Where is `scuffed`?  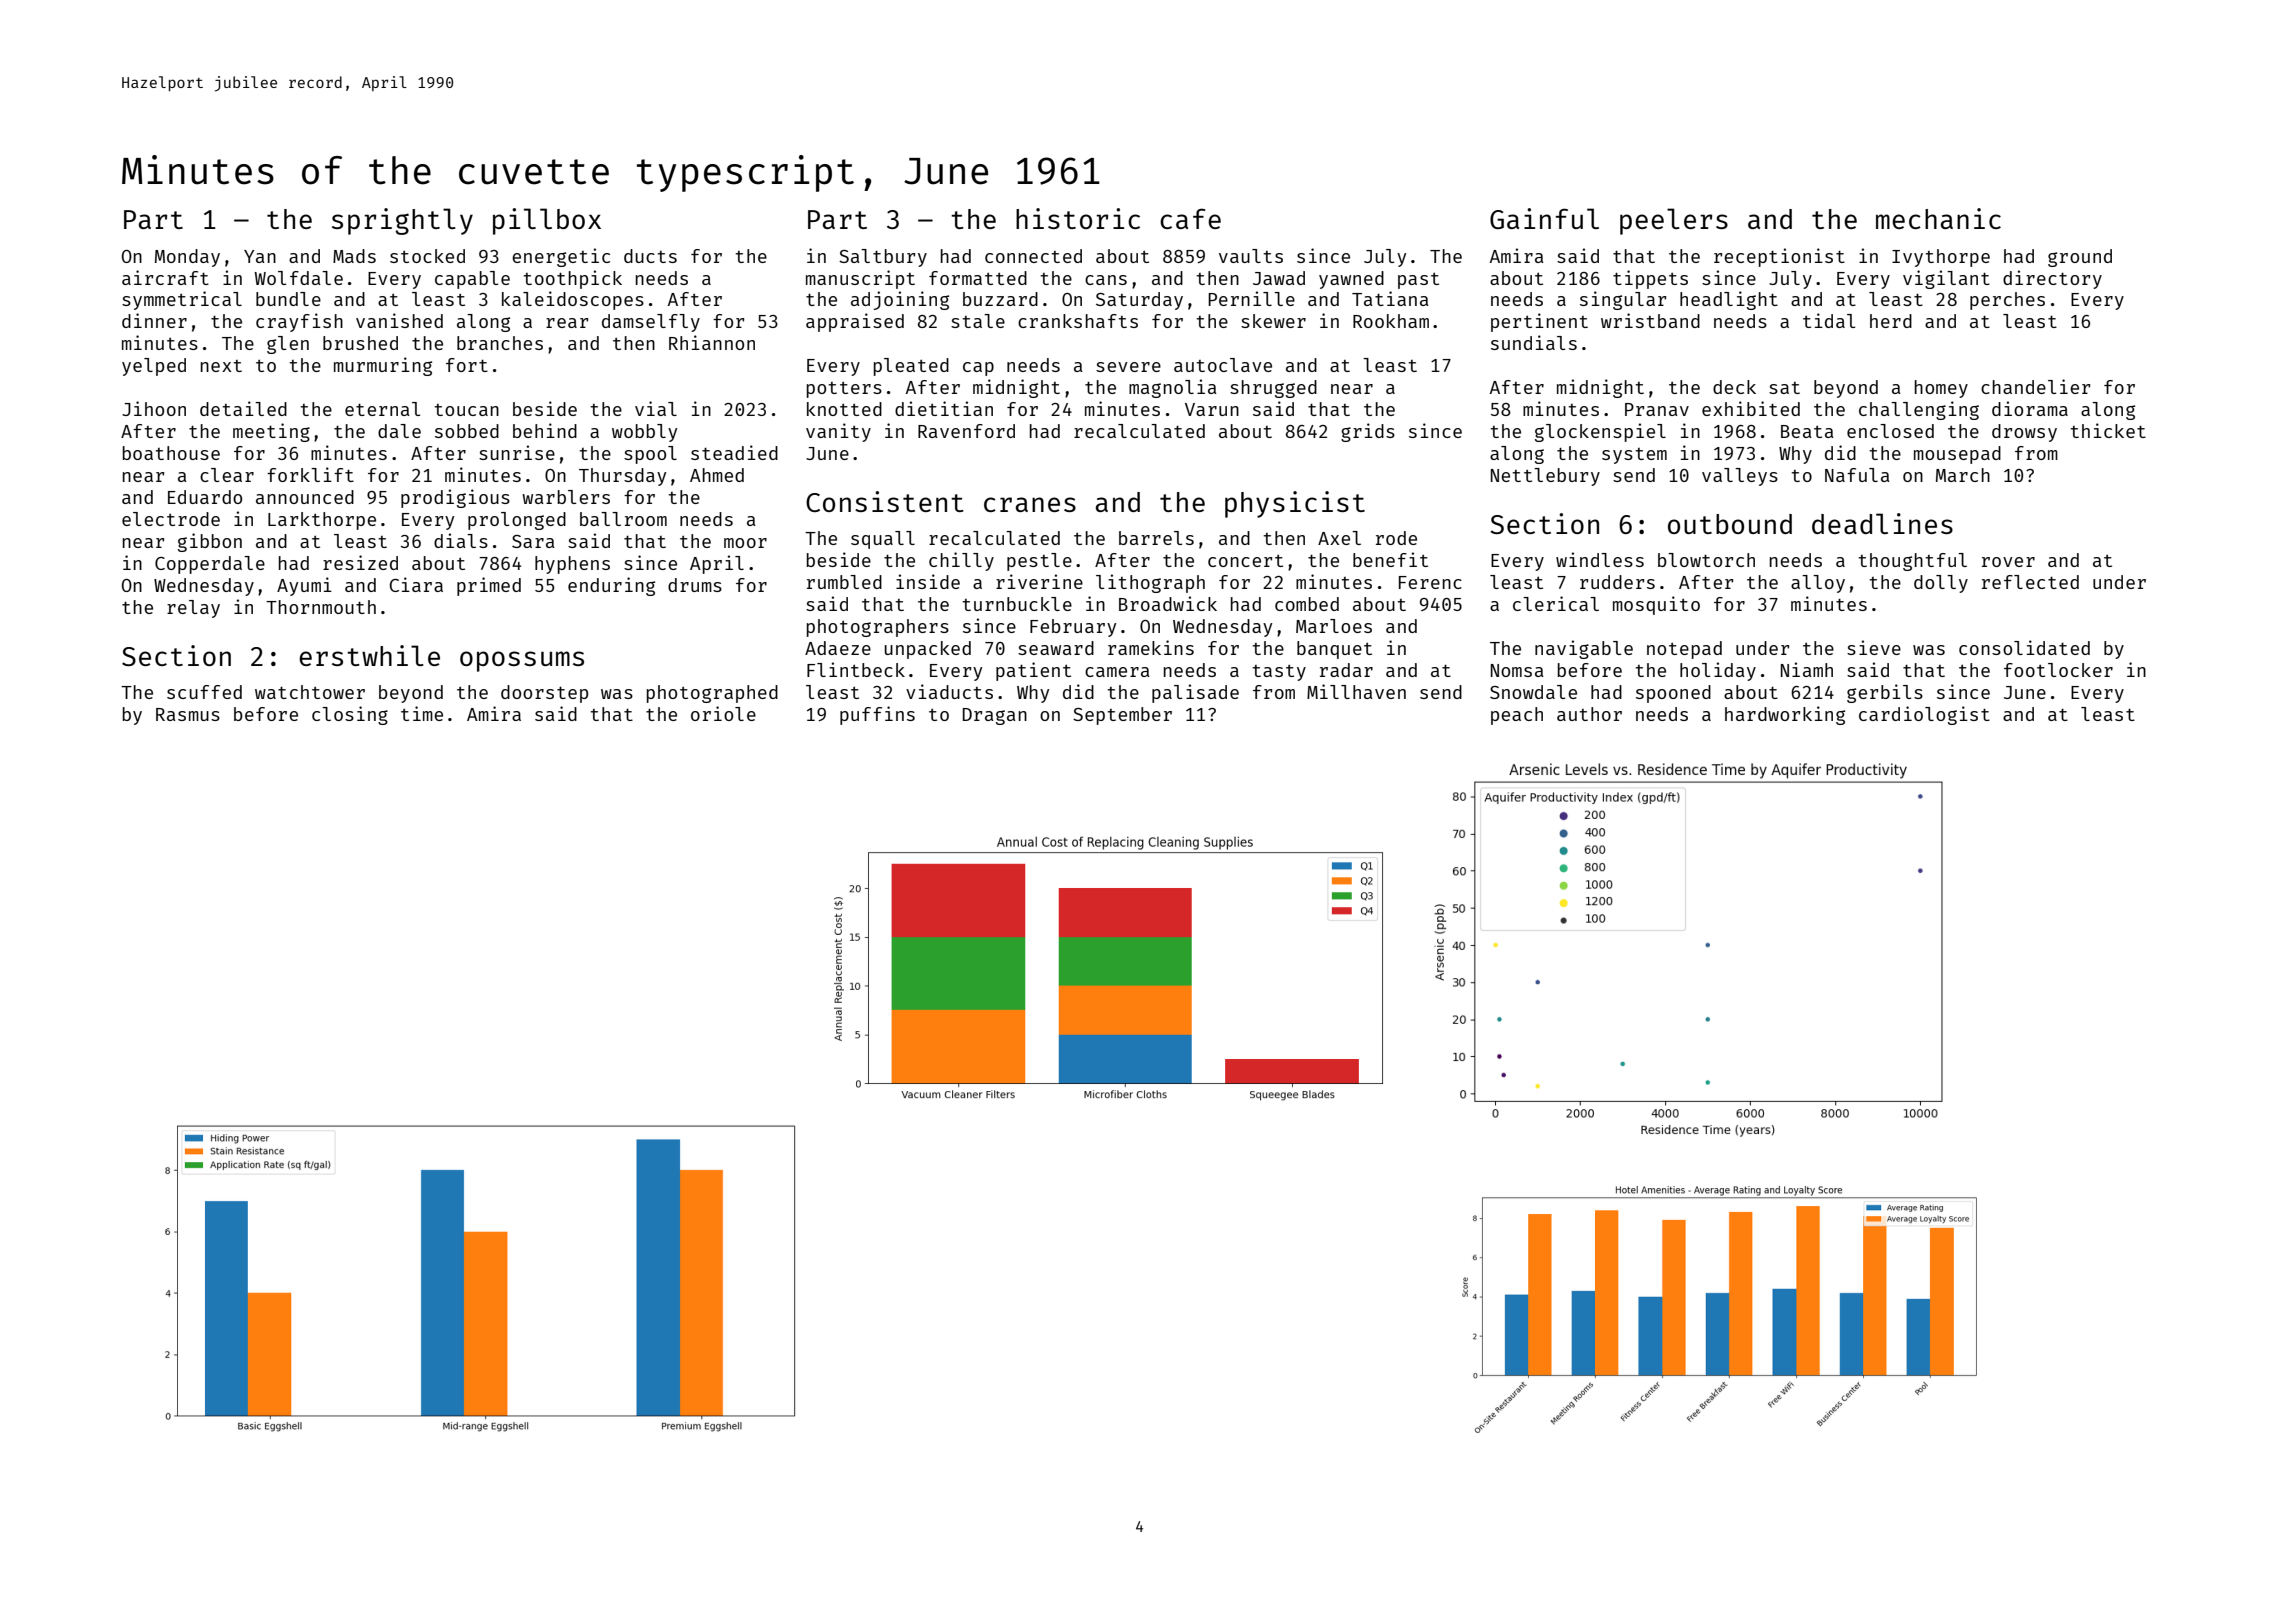 scuffed is located at coordinates (204, 692).
